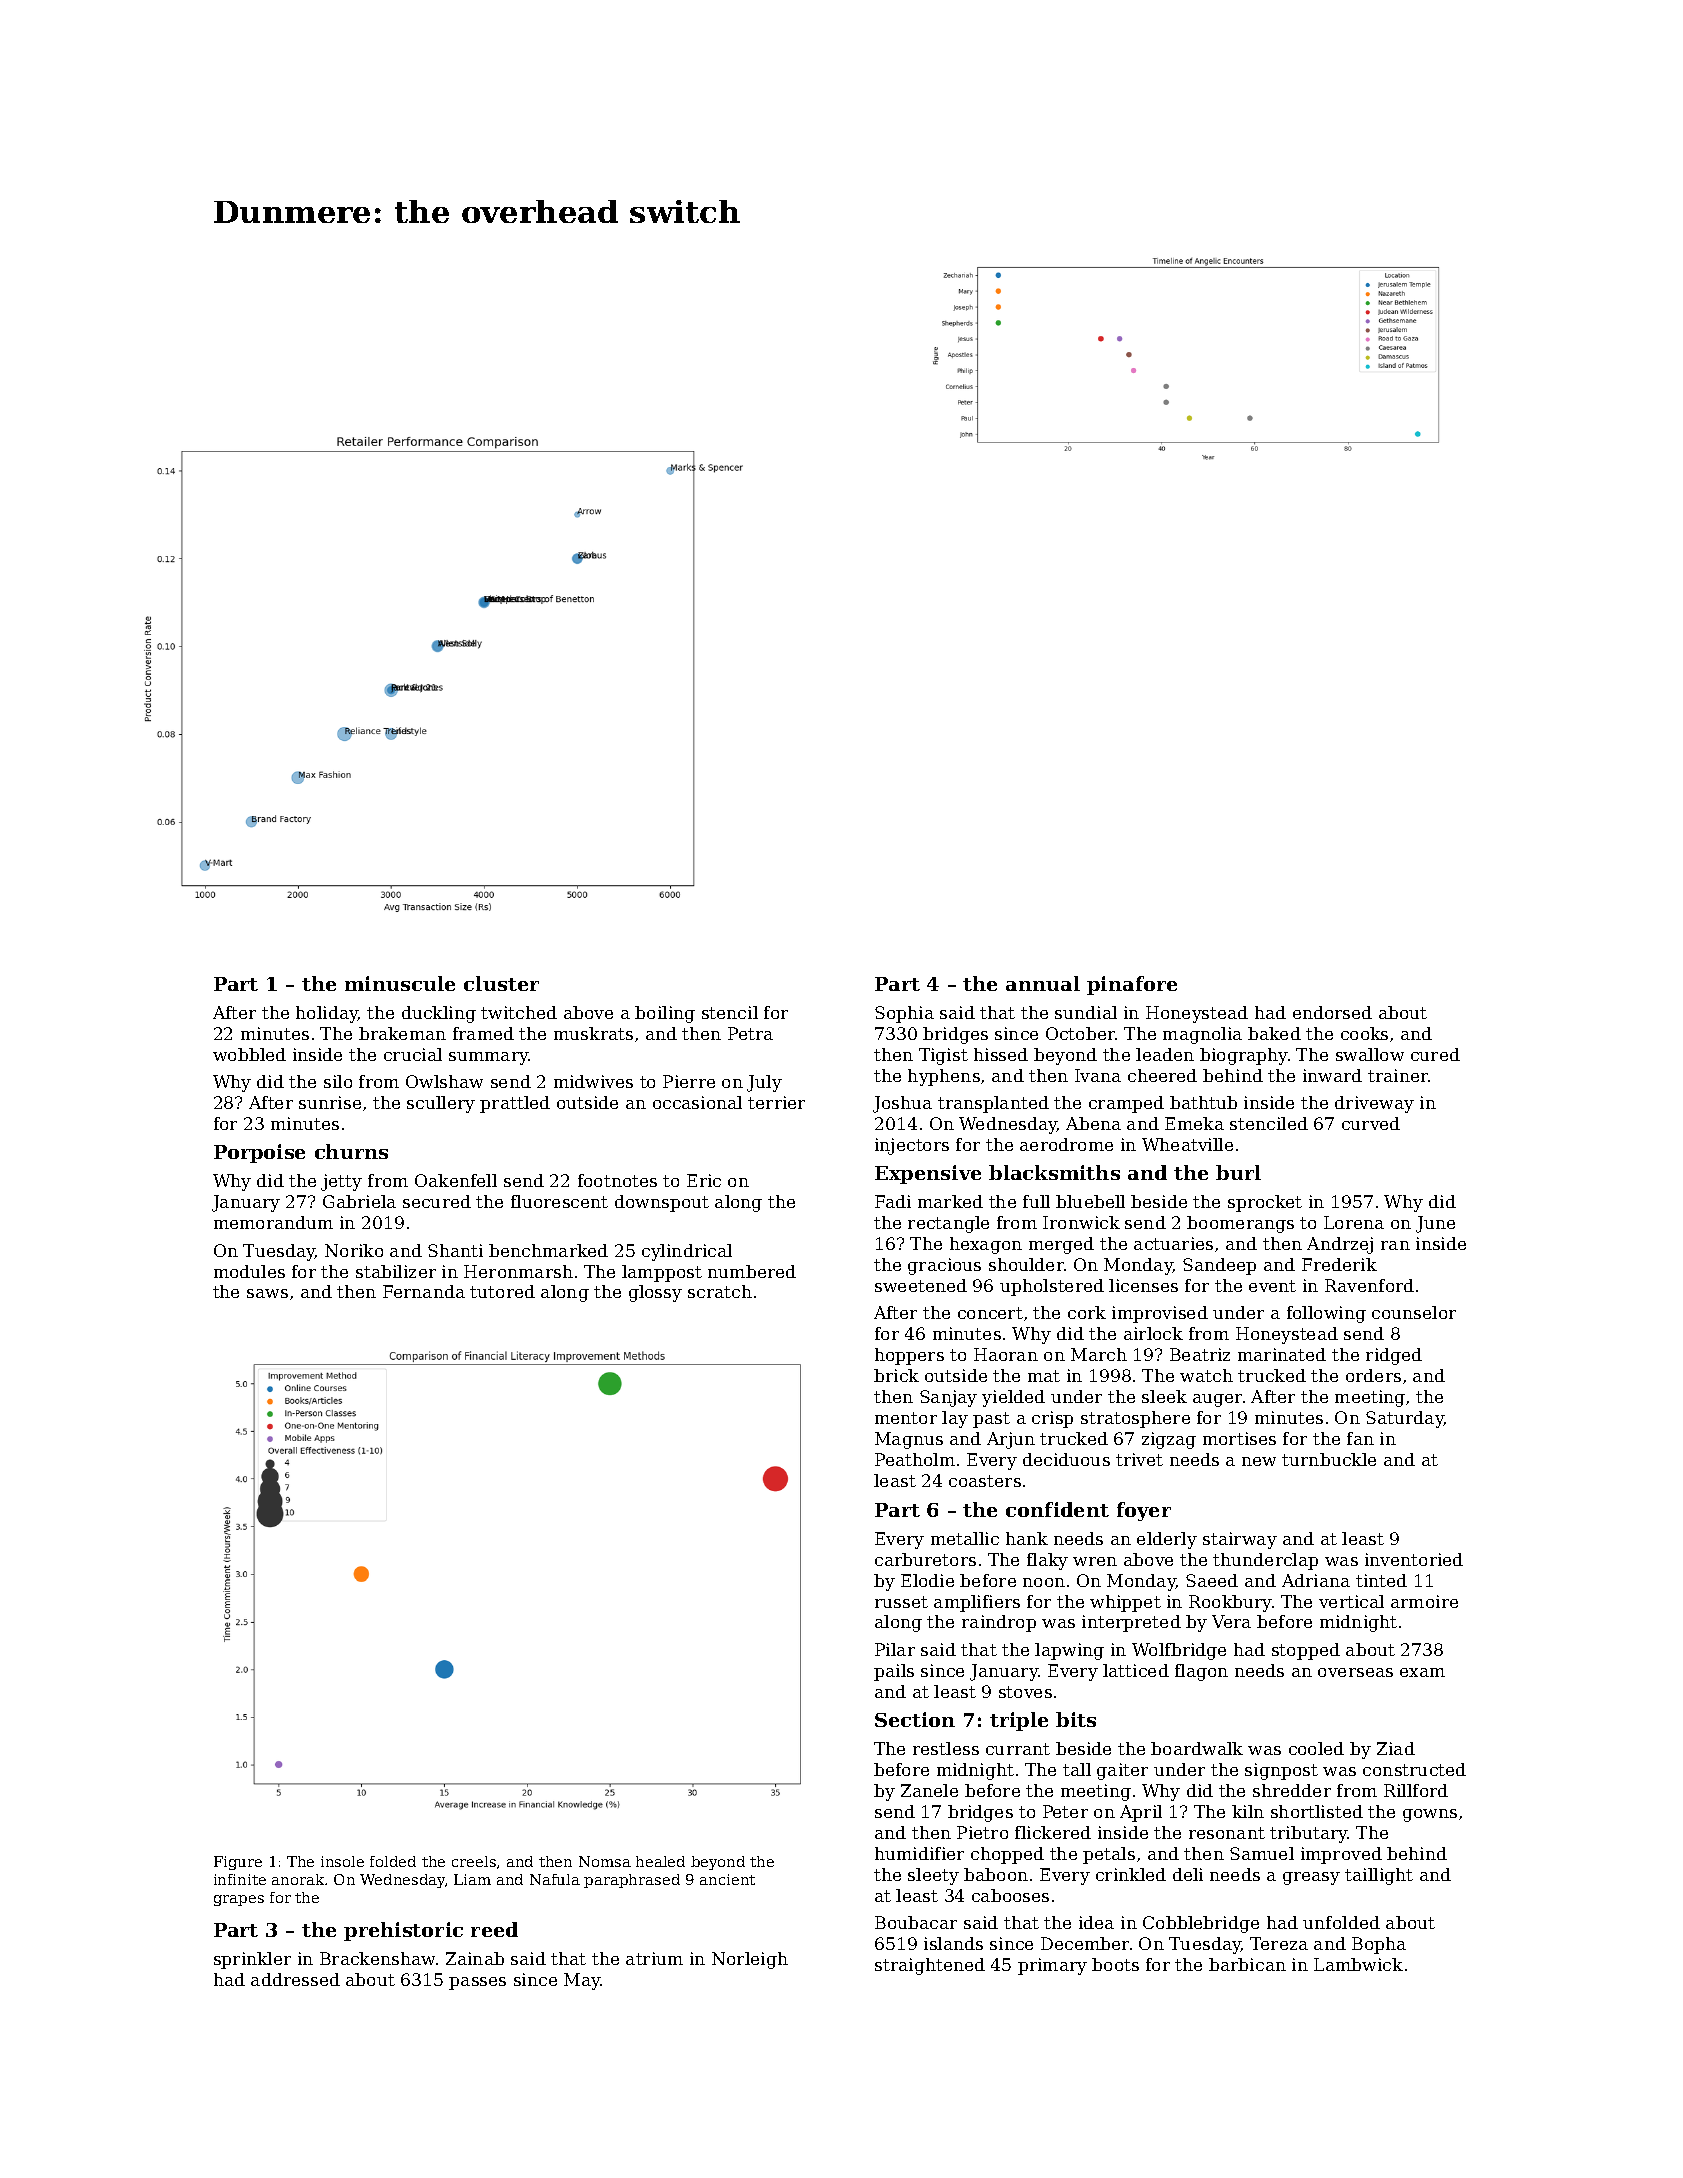 This screenshot has height=2178, width=1683. Describe the element at coordinates (1379, 1876) in the screenshot. I see `taillight` at that location.
